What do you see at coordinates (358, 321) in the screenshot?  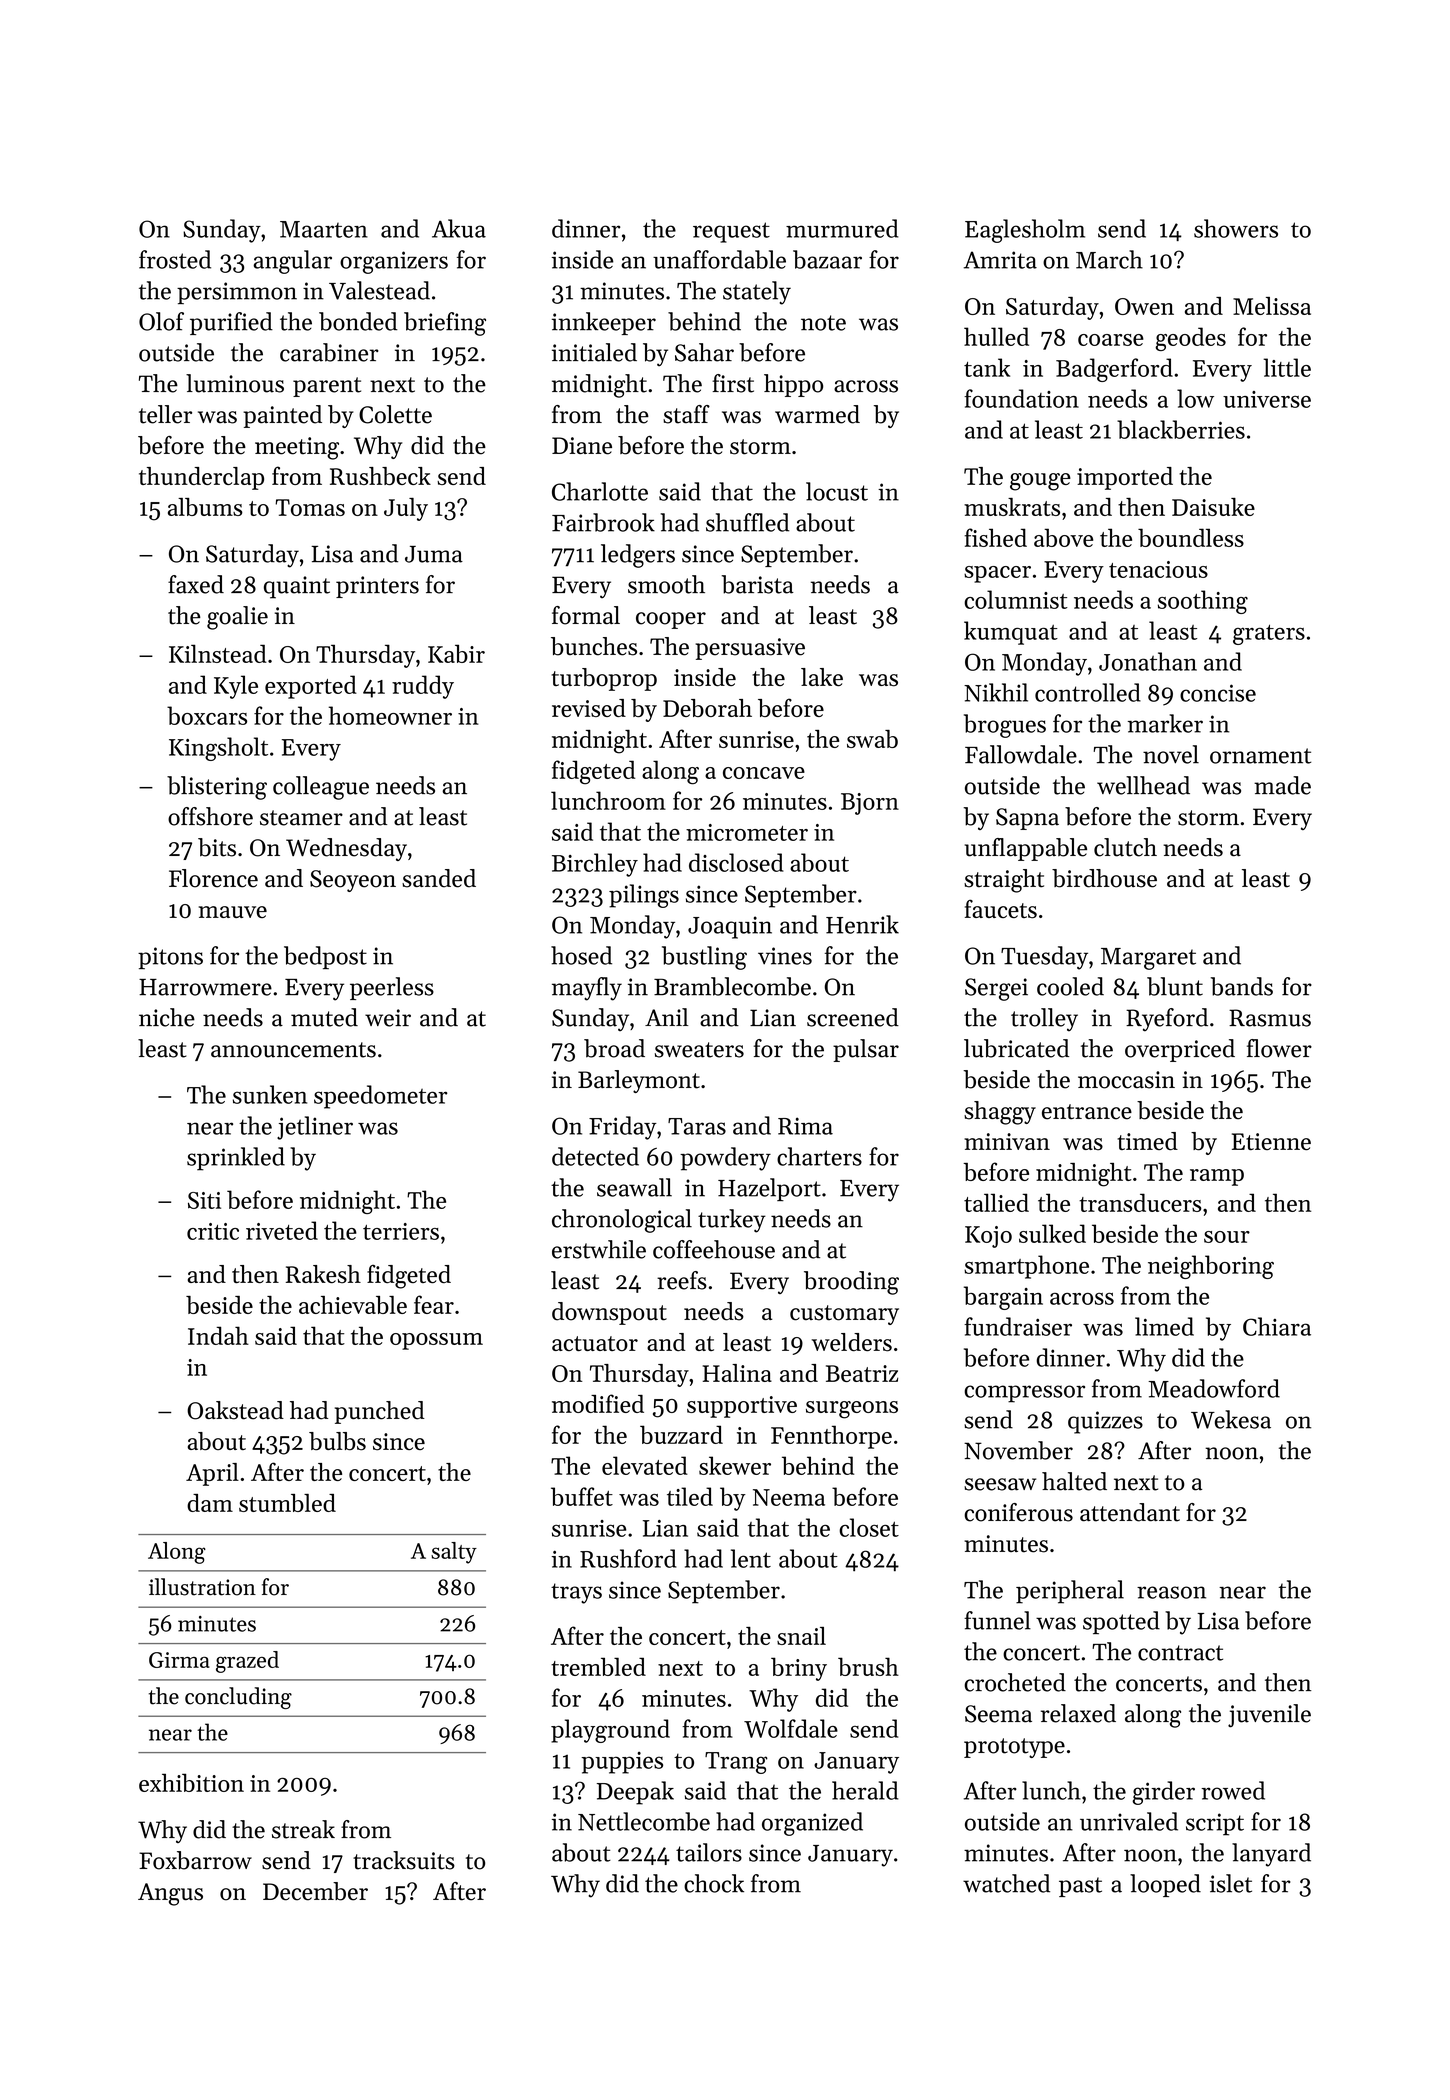 I see `bonded` at bounding box center [358, 321].
